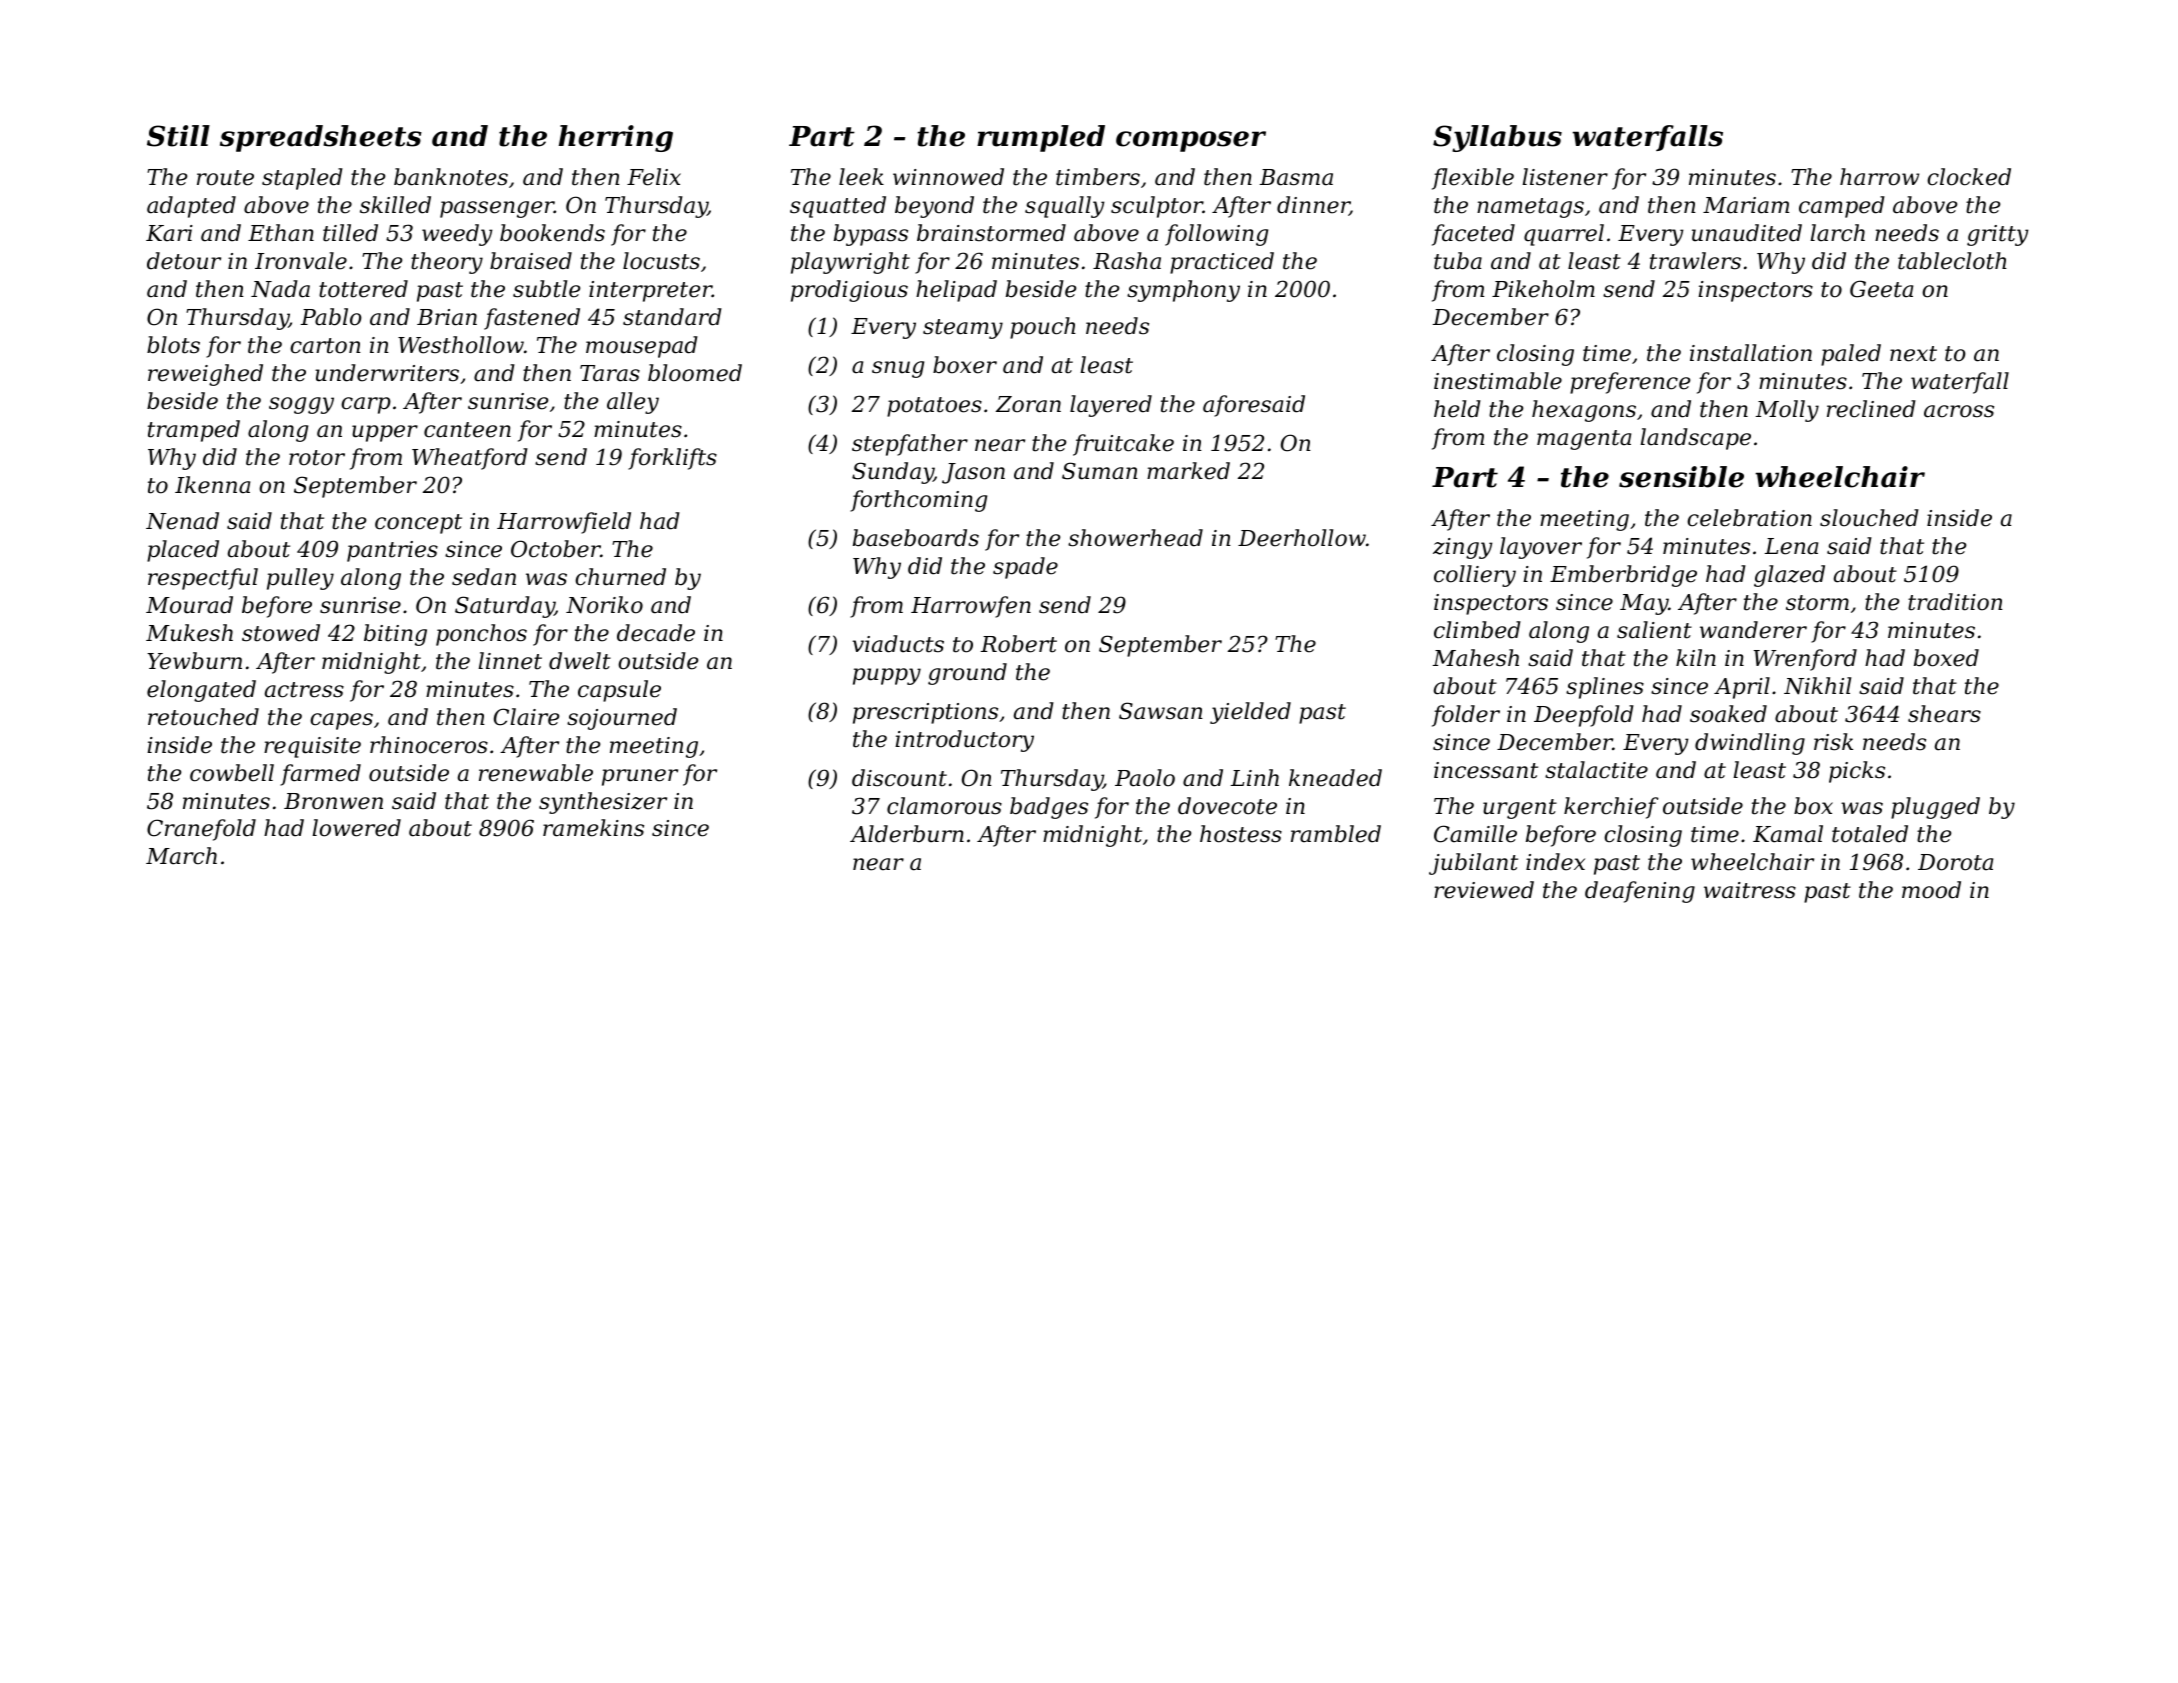 Image resolution: width=2178 pixels, height=1683 pixels. What do you see at coordinates (1064, 207) in the image?
I see `squally` at bounding box center [1064, 207].
